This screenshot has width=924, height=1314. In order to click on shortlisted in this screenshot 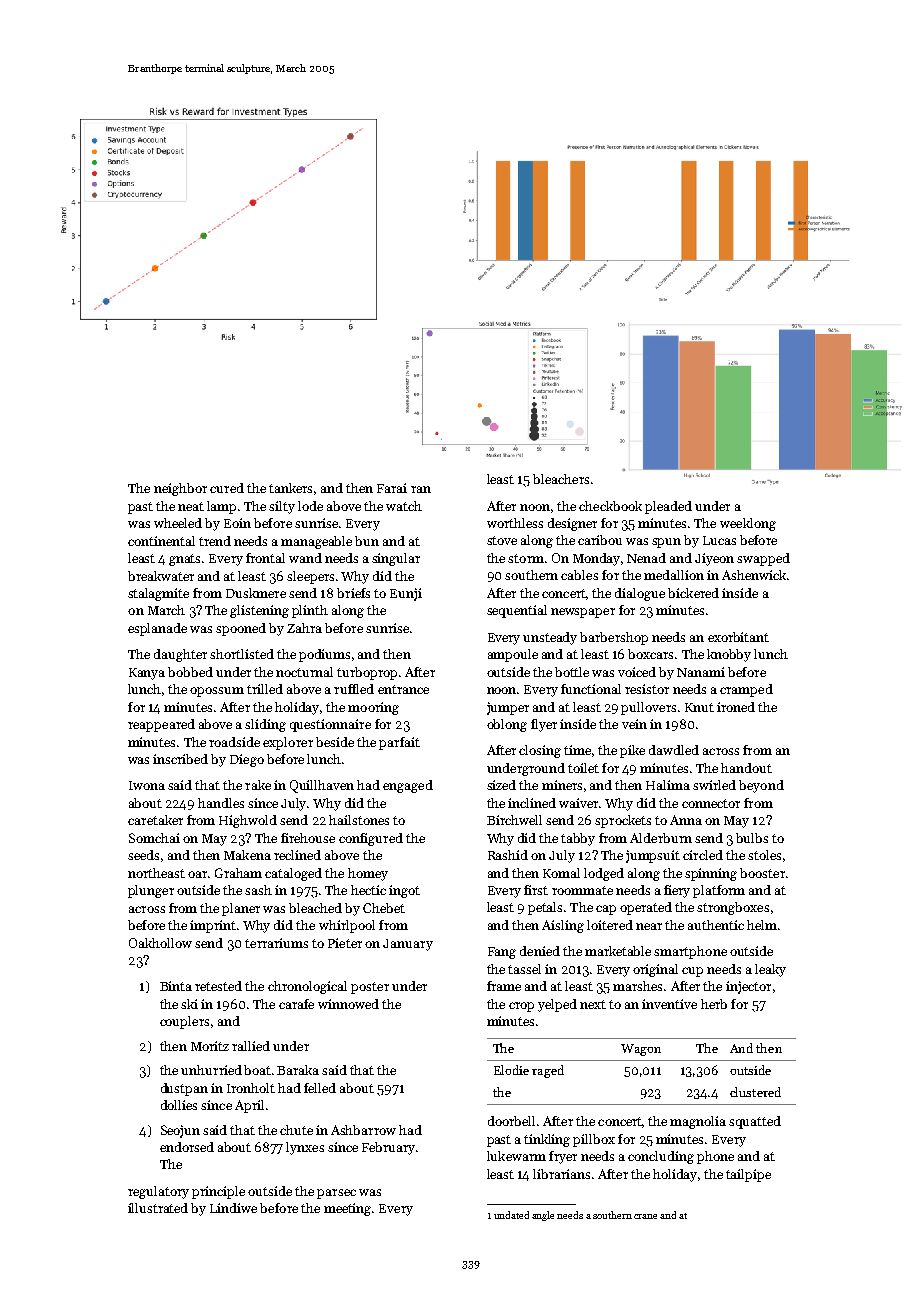, I will do `click(242, 654)`.
